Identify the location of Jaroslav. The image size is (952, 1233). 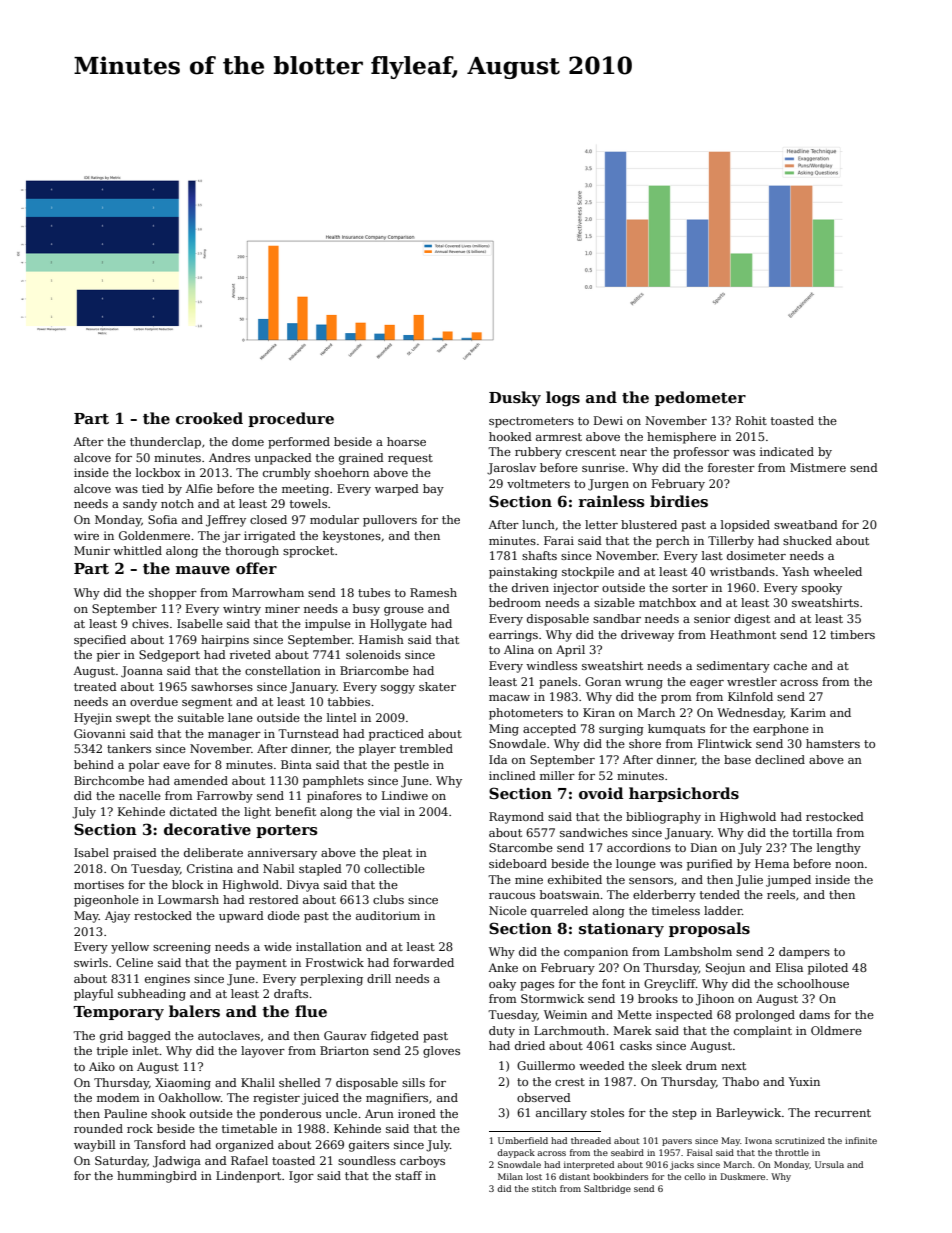
(511, 469).
